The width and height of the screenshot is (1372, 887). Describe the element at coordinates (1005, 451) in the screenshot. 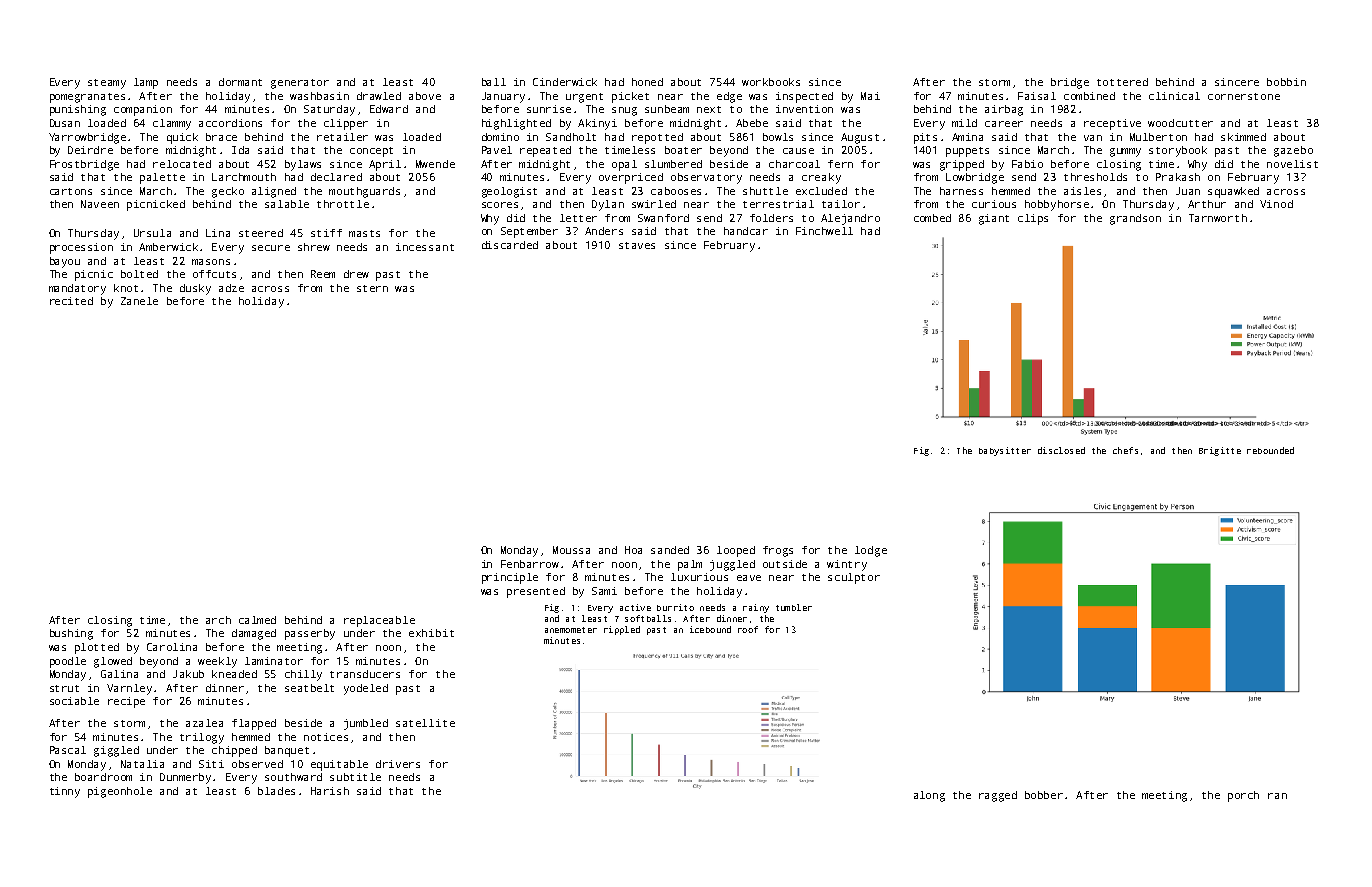

I see `babysitter` at that location.
